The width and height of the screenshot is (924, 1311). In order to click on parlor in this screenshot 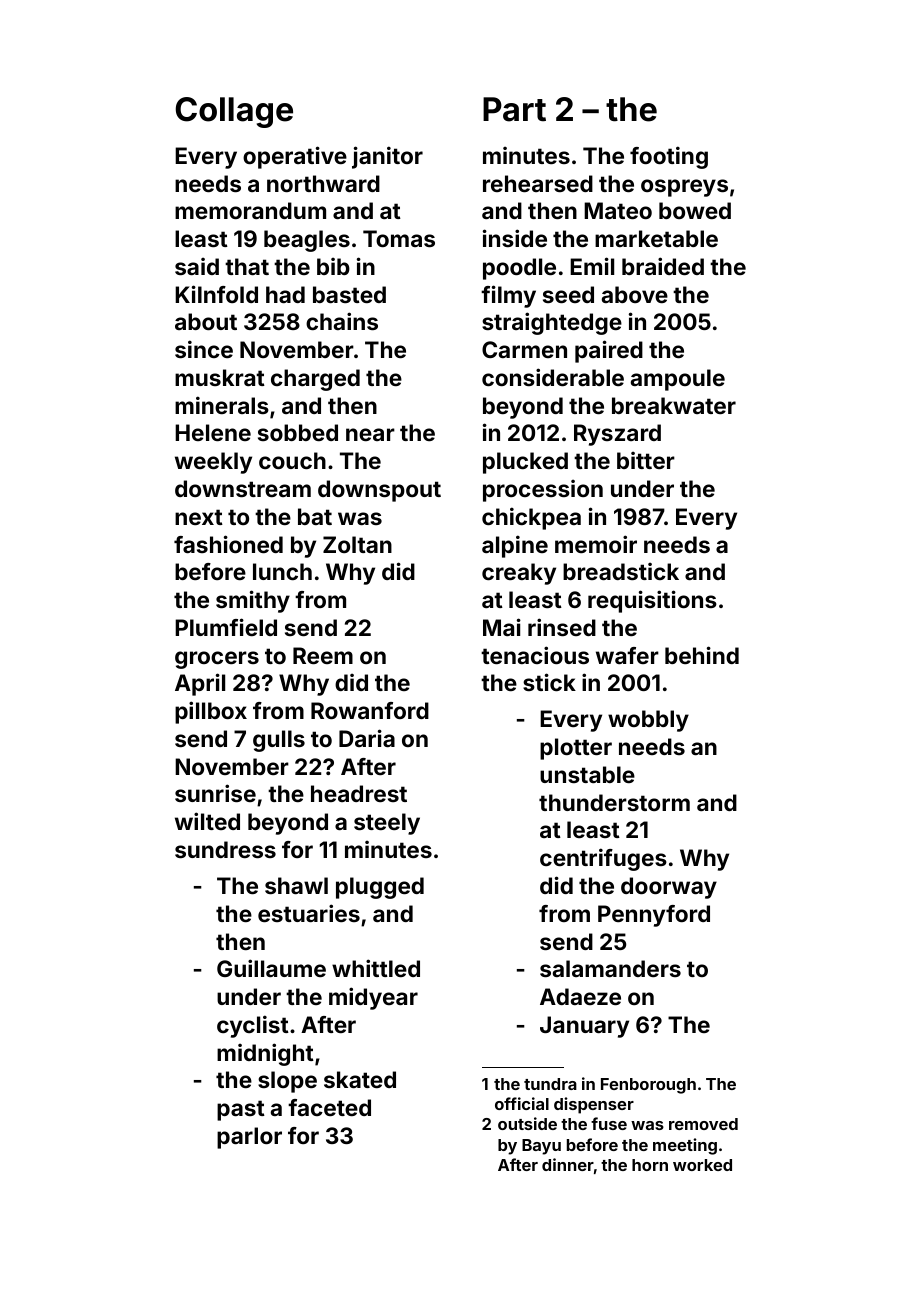, I will do `click(249, 1138)`.
